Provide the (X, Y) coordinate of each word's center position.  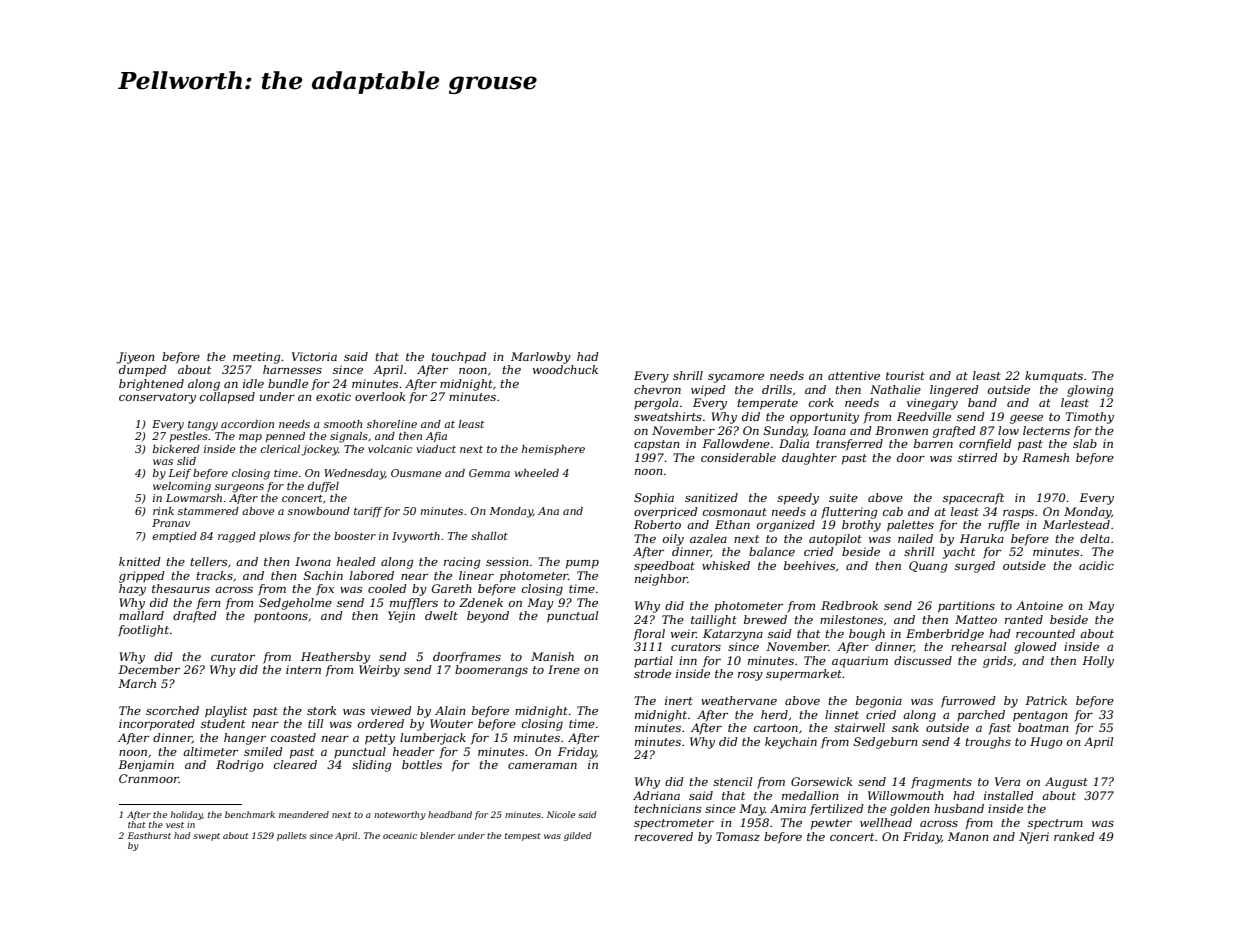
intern (303, 669)
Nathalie (895, 389)
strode (652, 673)
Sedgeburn (885, 743)
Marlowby (541, 358)
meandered (304, 814)
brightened (151, 385)
